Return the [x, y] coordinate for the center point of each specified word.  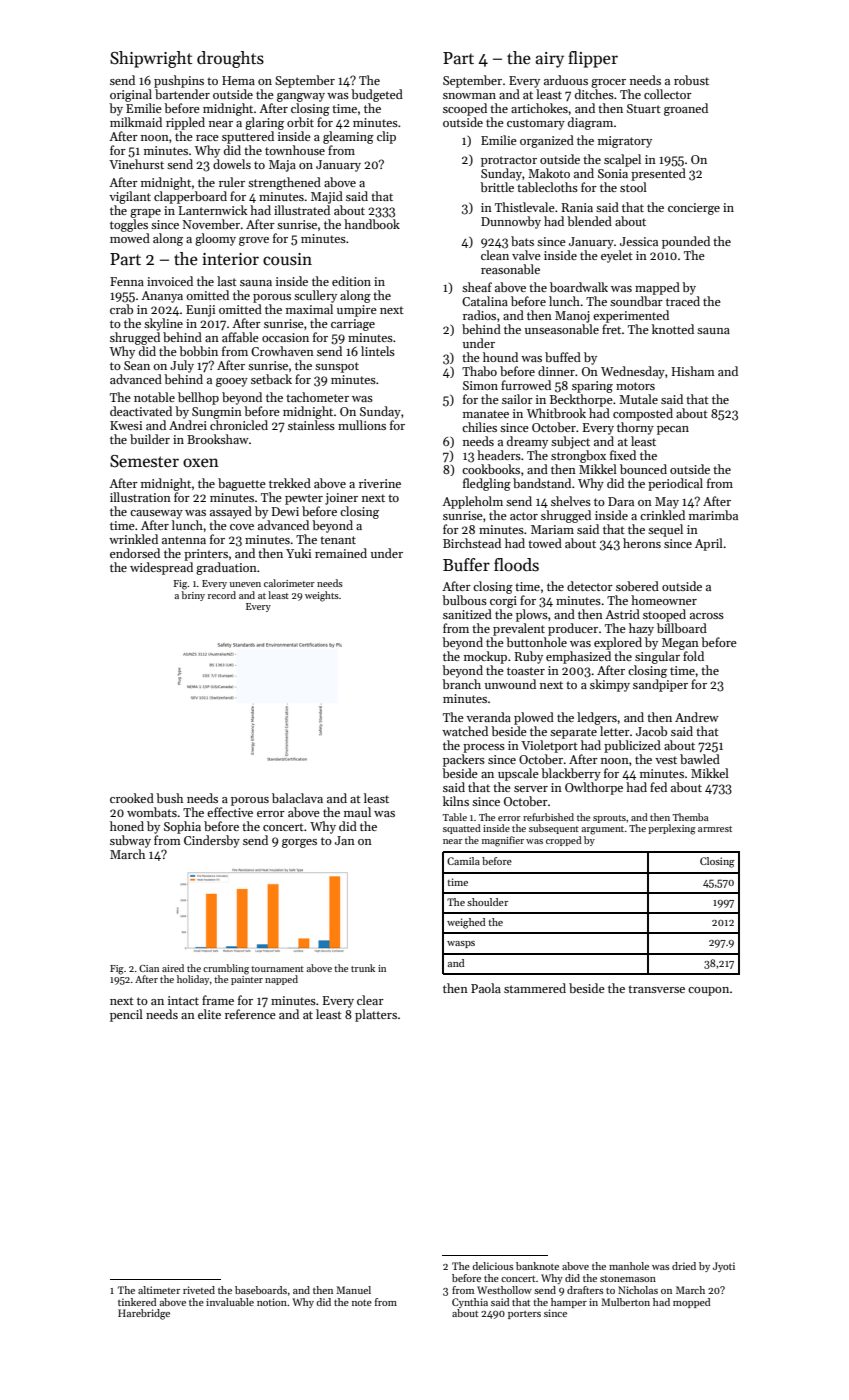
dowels [232, 164]
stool [633, 187]
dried [684, 1266]
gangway [301, 97]
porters [524, 1315]
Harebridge [144, 1314]
